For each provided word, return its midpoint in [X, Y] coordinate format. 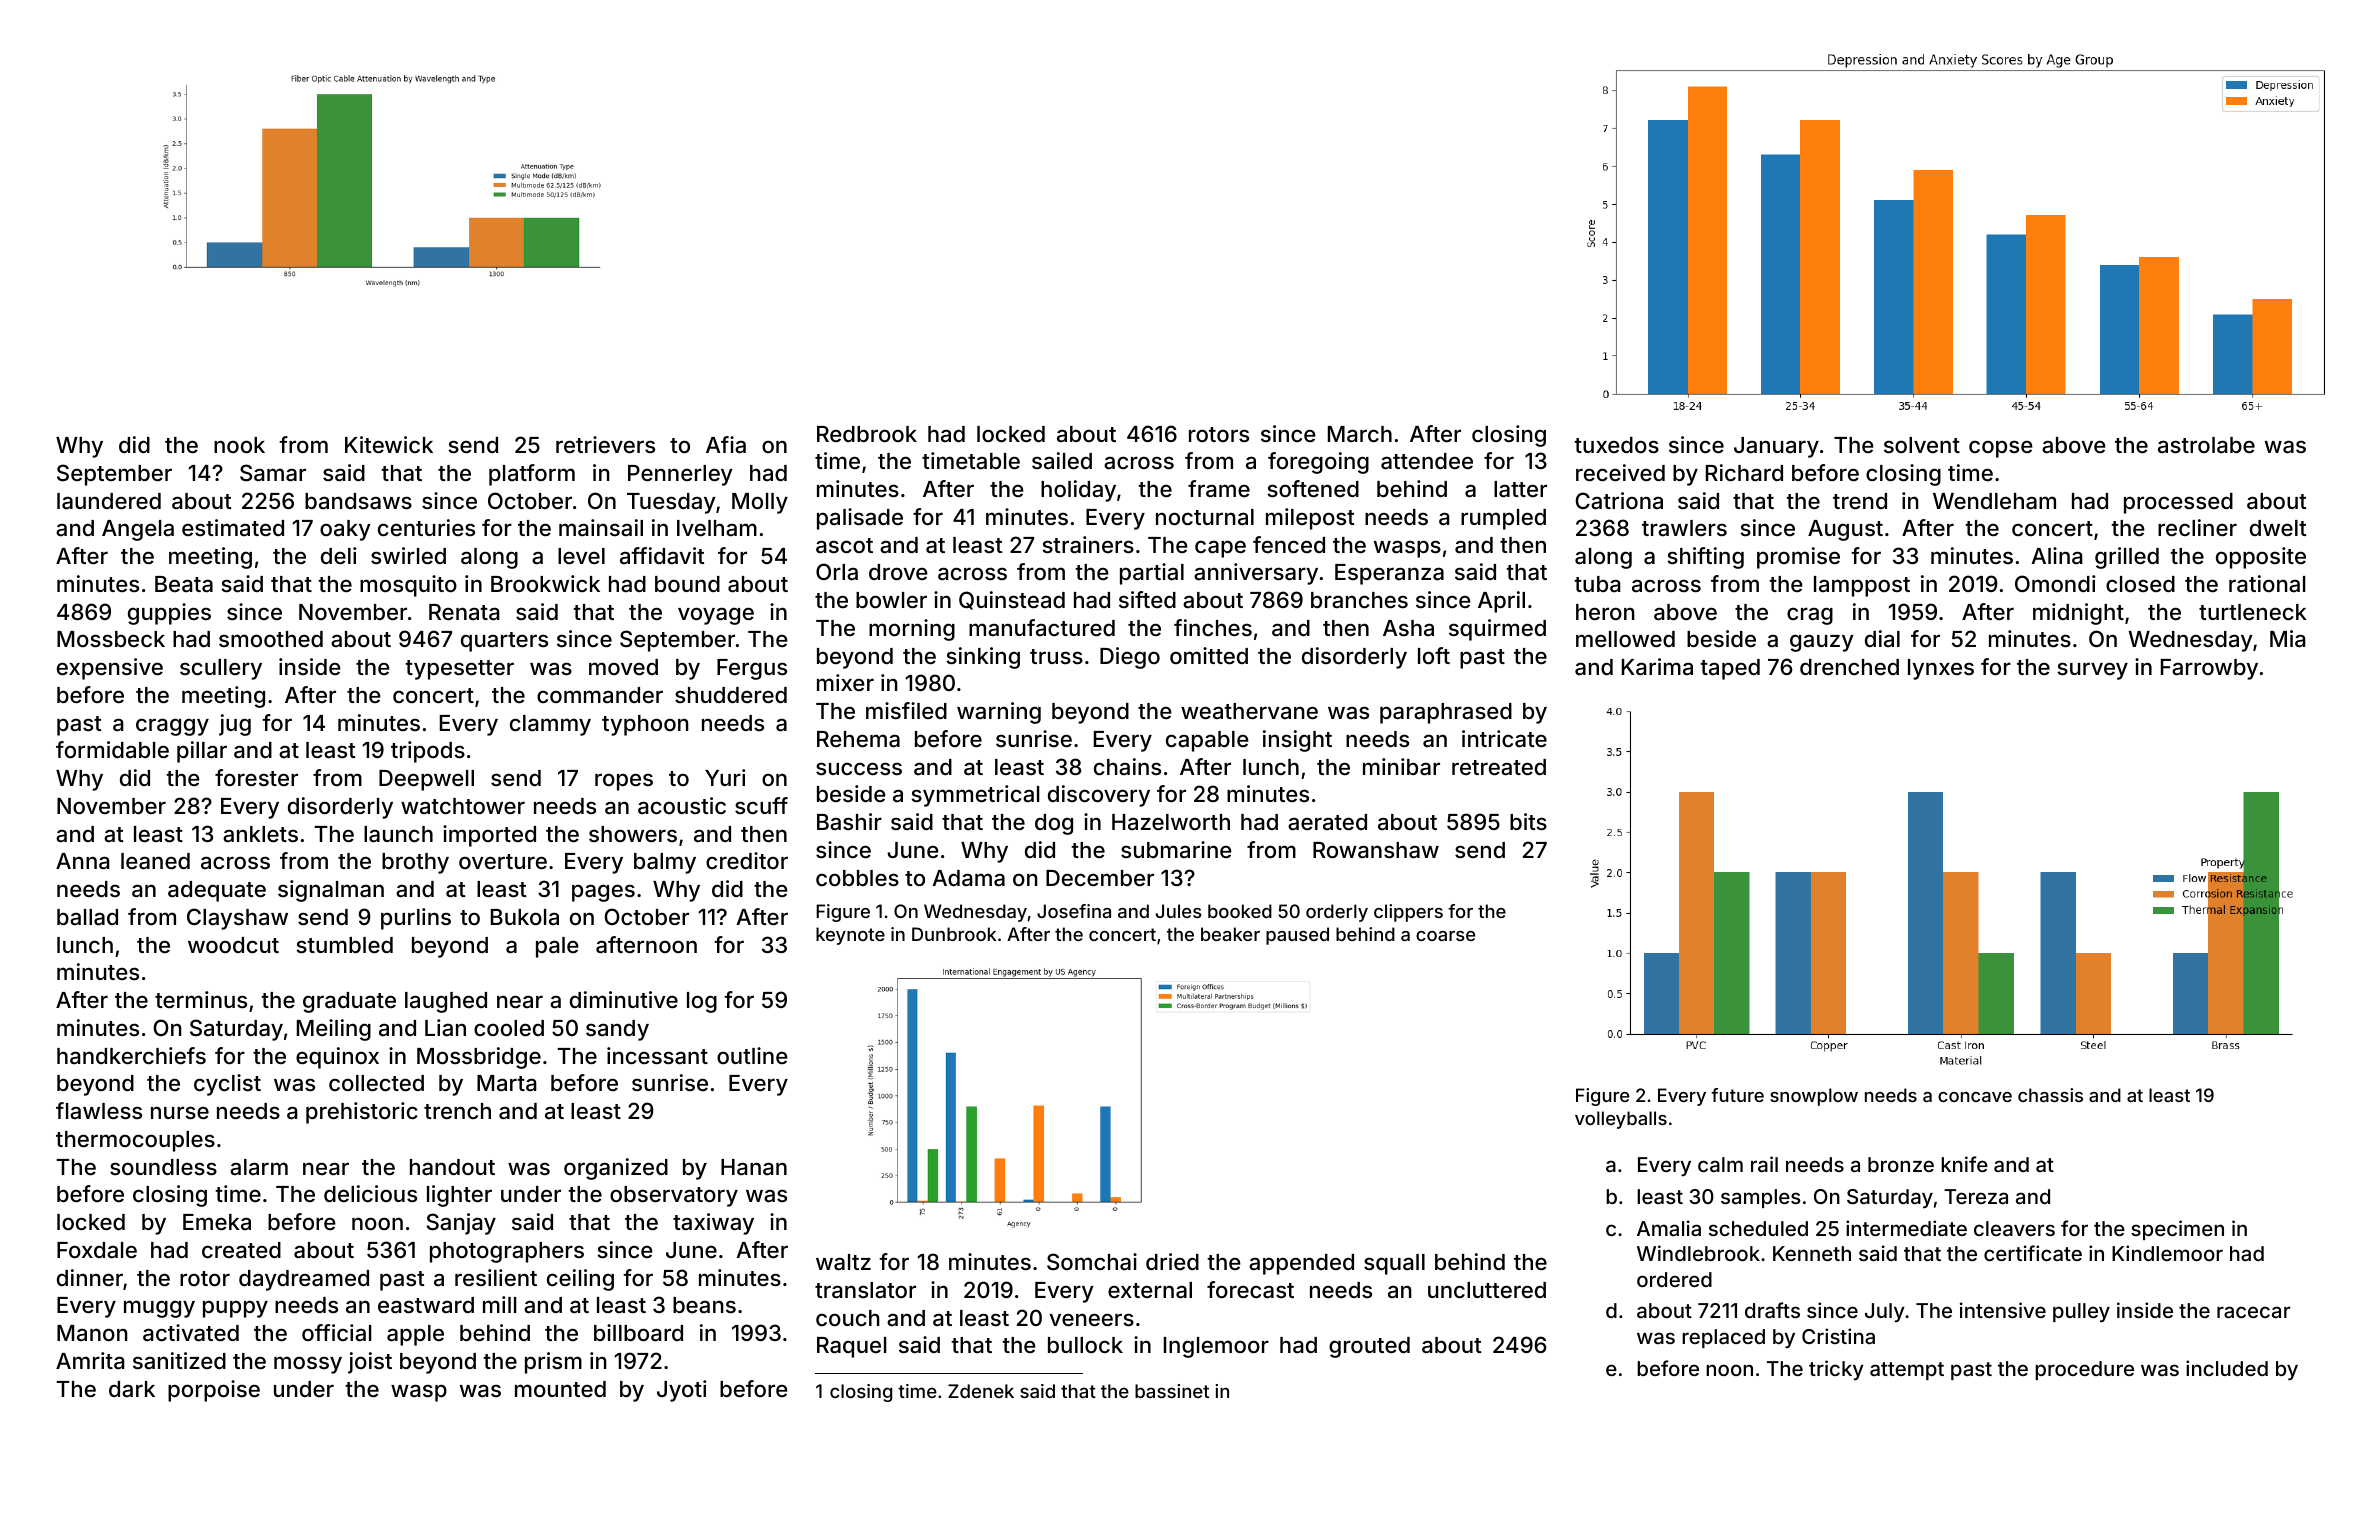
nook [239, 445]
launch [398, 834]
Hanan [754, 1167]
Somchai [1092, 1262]
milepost [1310, 519]
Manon [92, 1333]
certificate [2033, 1253]
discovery [1099, 796]
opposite [2261, 558]
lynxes [1941, 669]
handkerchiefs [131, 1056]
